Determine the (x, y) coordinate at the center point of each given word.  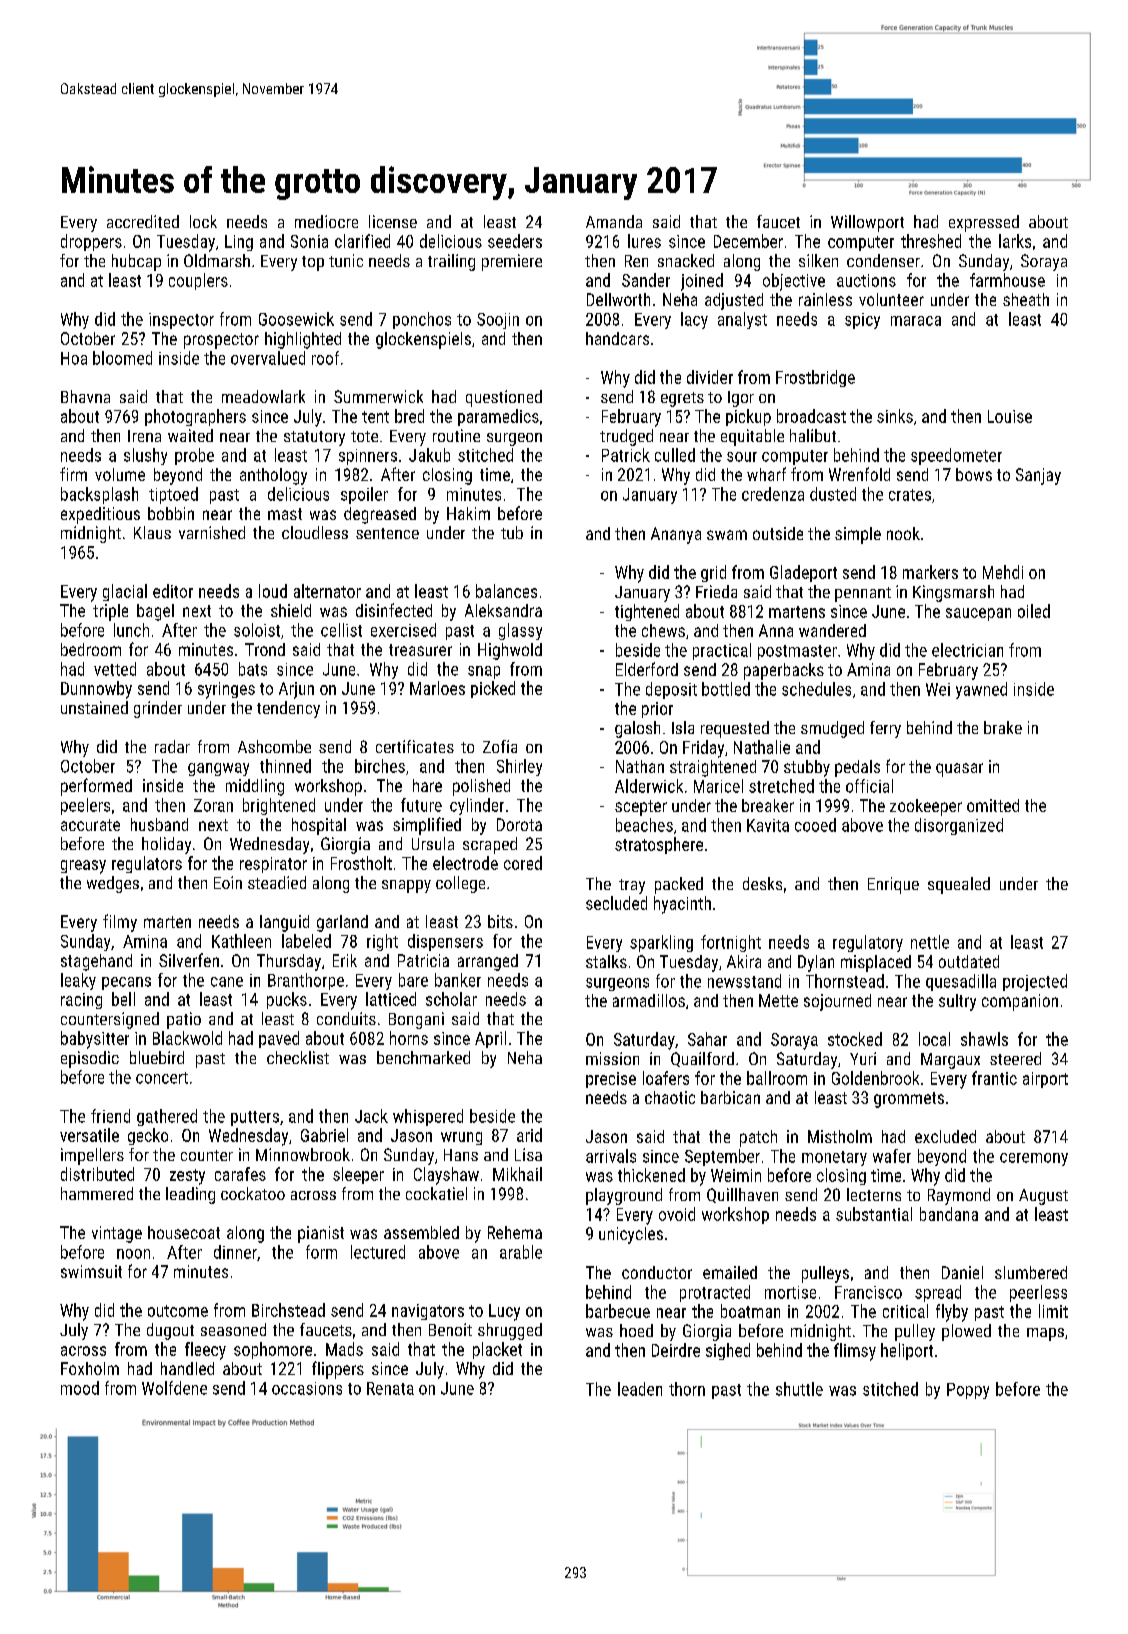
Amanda (614, 221)
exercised (403, 630)
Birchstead (288, 1310)
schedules (816, 689)
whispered (428, 1117)
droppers (91, 242)
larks (1015, 241)
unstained (94, 707)
